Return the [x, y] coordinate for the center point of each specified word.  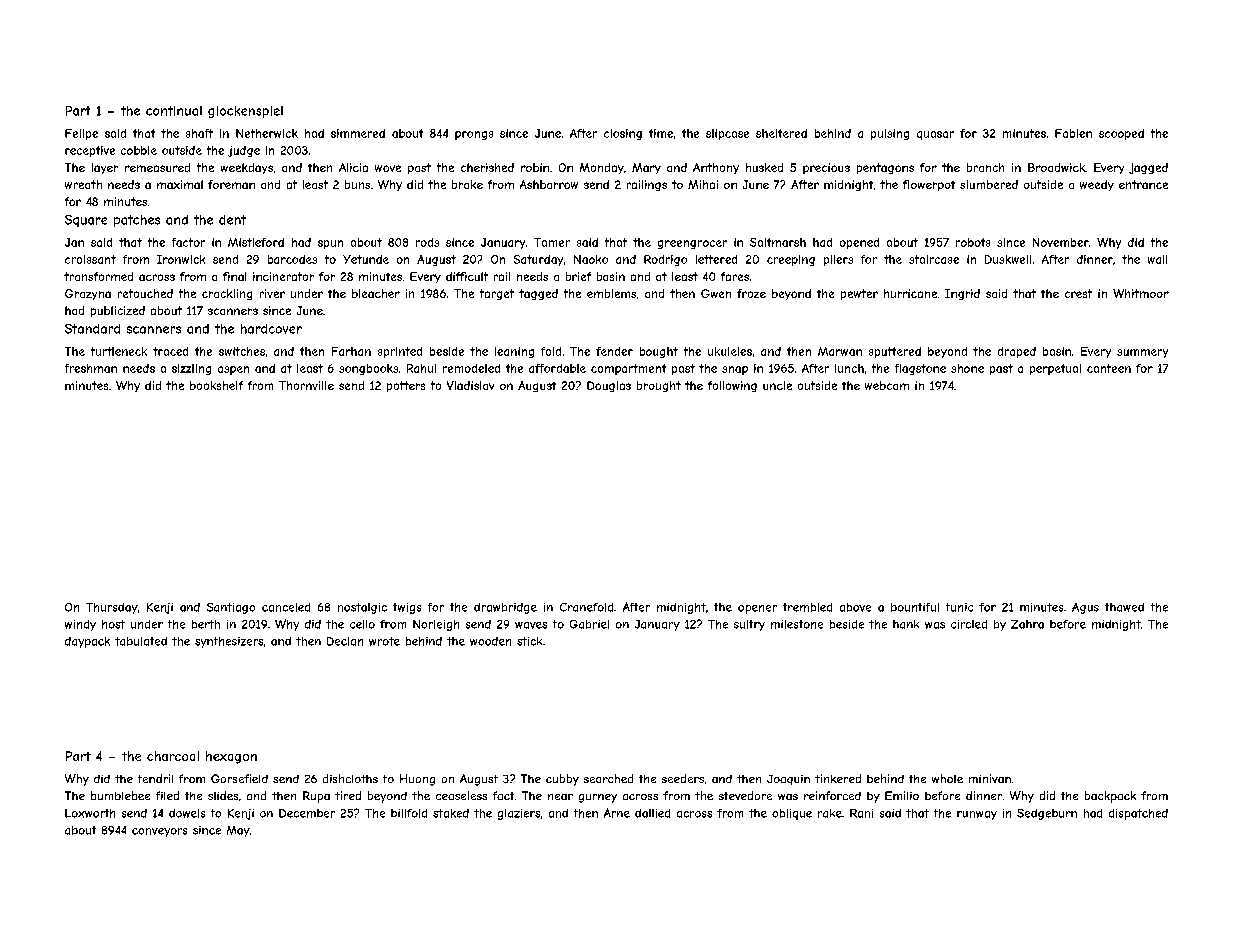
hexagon [231, 757]
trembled [807, 607]
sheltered [781, 133]
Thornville [306, 385]
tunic [959, 607]
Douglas [609, 386]
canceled [286, 607]
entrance [1143, 184]
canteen [1109, 368]
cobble [139, 150]
